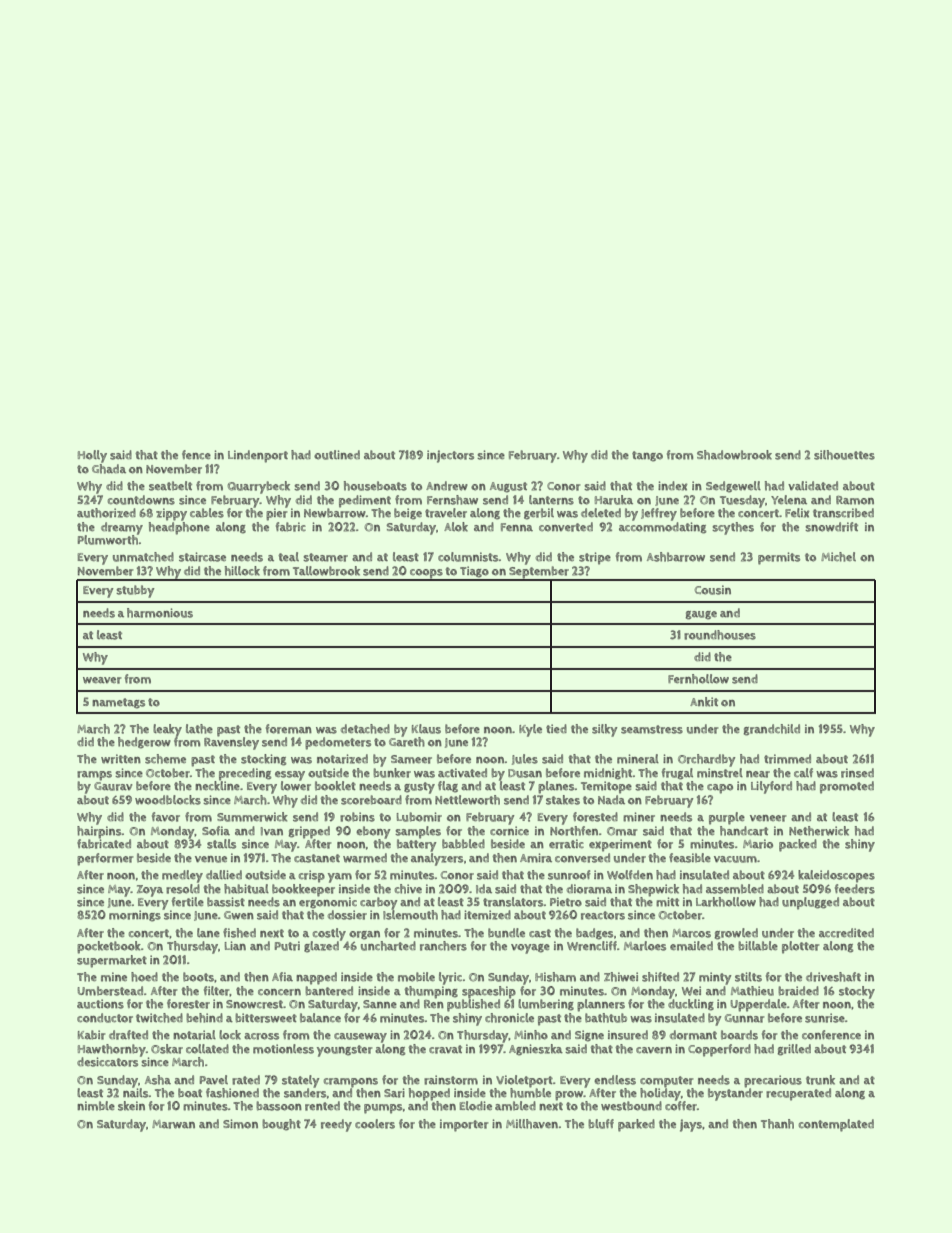 The height and width of the screenshot is (1233, 952). I want to click on Simon, so click(240, 1124).
